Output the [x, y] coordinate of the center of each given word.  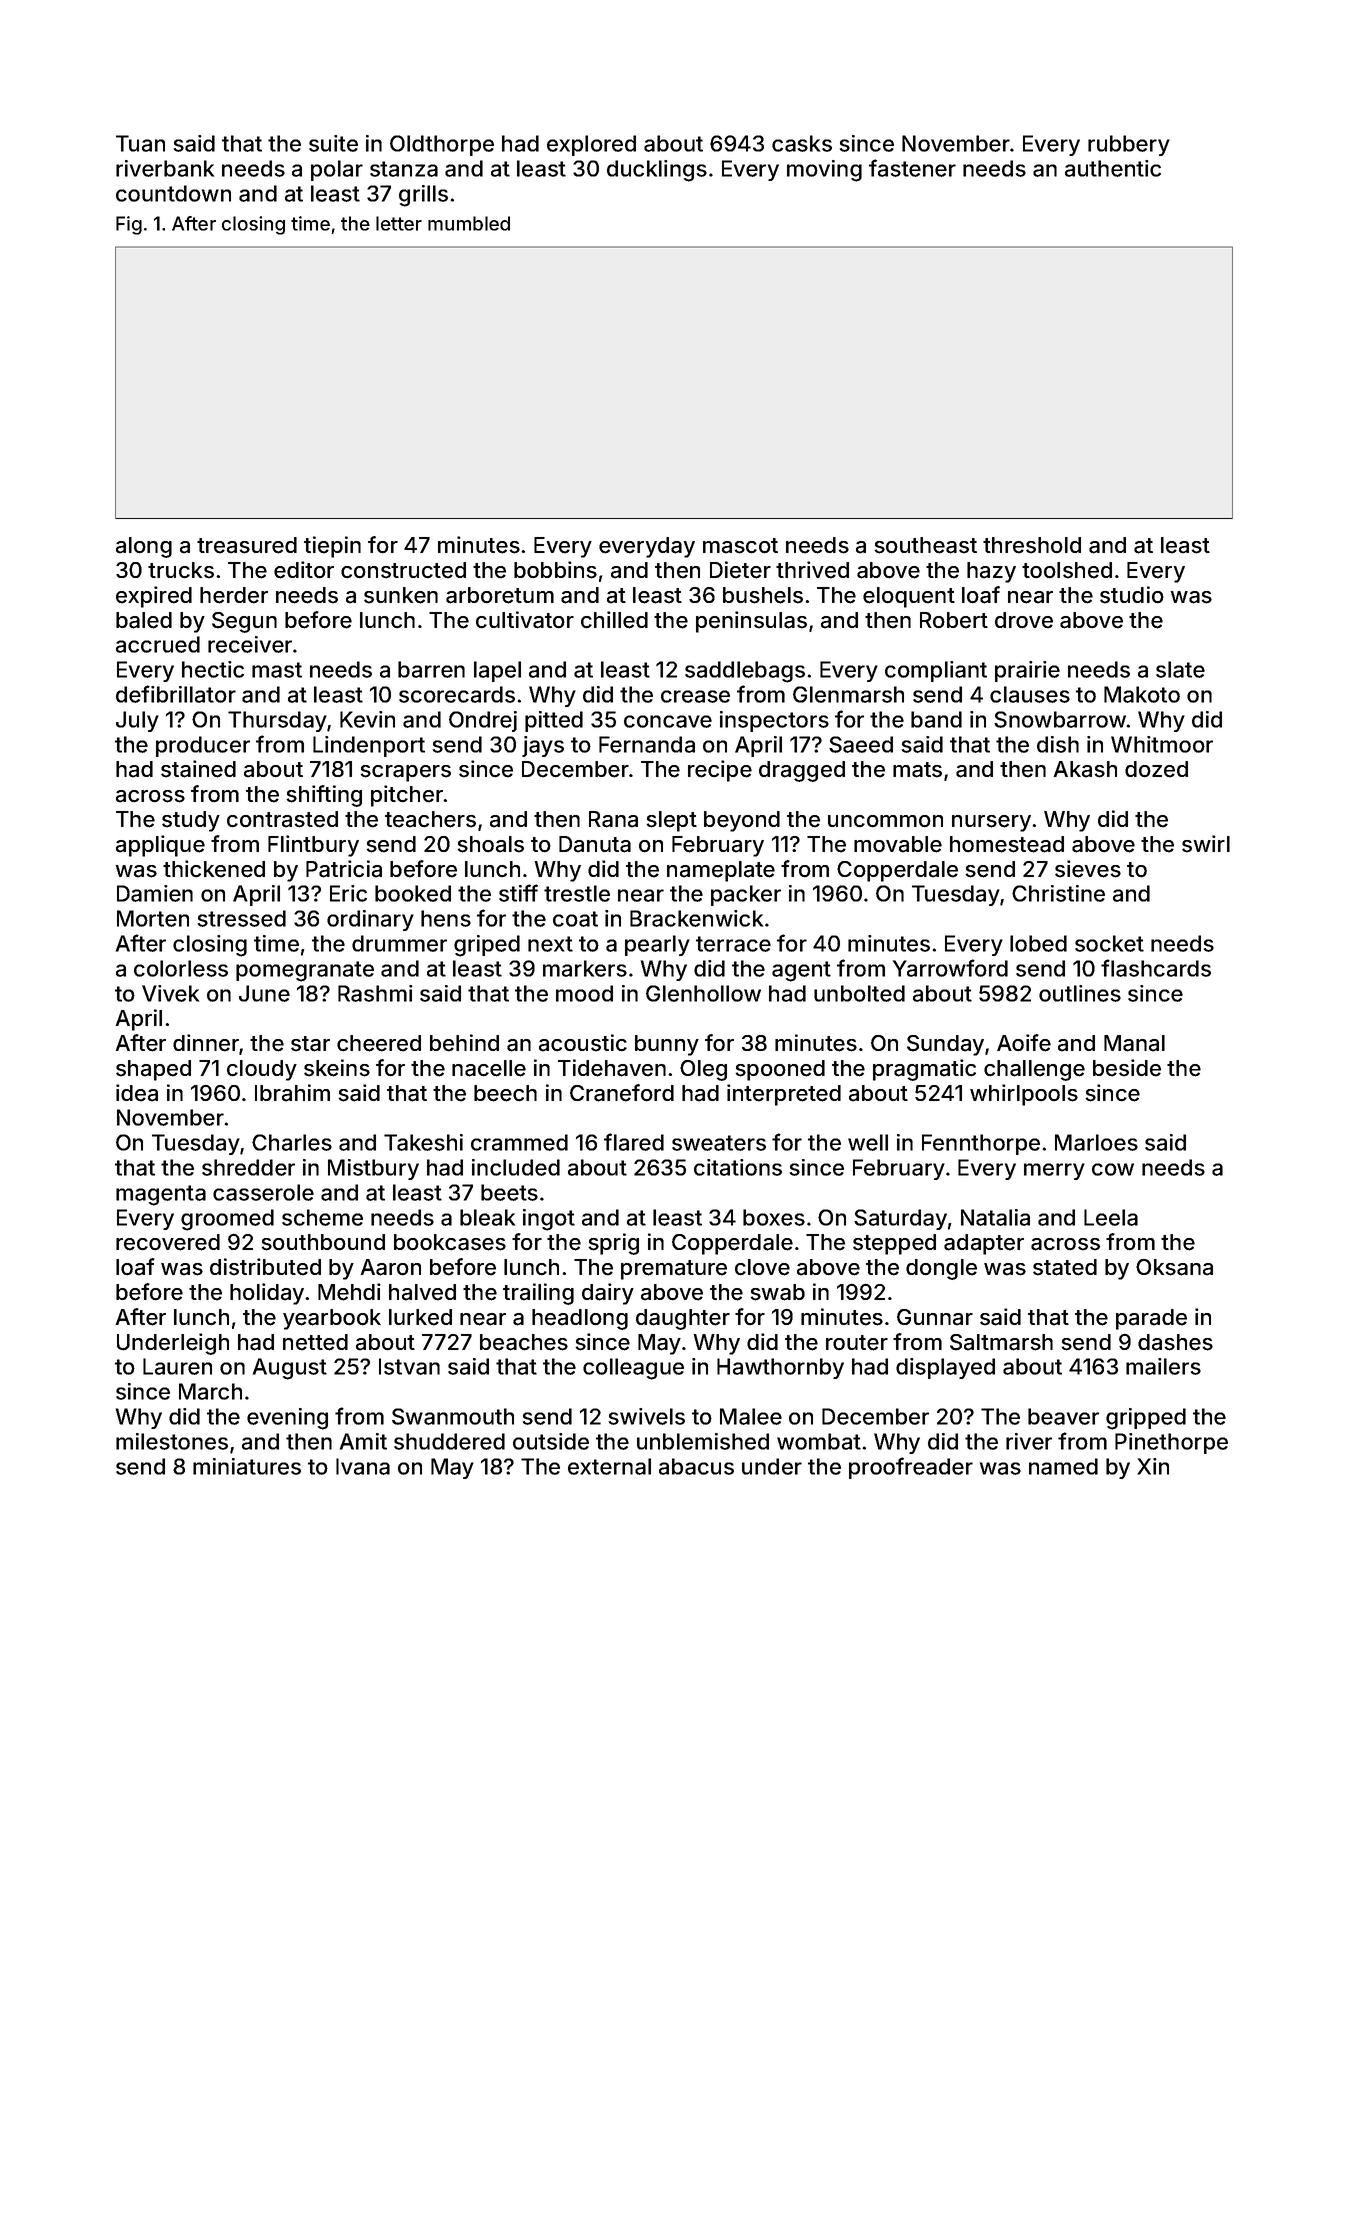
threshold [1032, 545]
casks [802, 143]
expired [154, 597]
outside [551, 1441]
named [1063, 1466]
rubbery [1129, 145]
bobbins [555, 570]
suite [333, 143]
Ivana [363, 1466]
